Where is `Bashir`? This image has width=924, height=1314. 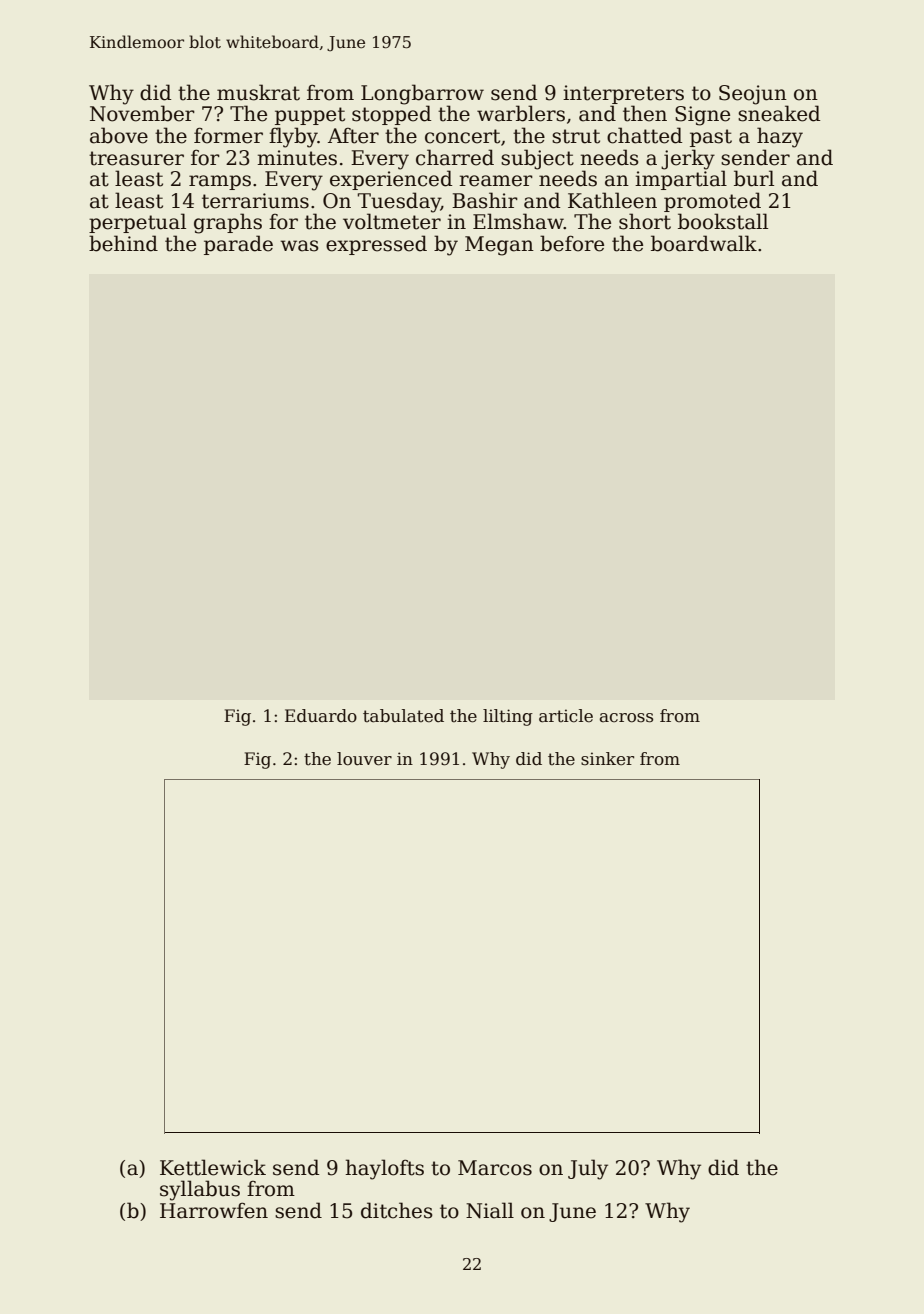
Bashir is located at coordinates (485, 200).
